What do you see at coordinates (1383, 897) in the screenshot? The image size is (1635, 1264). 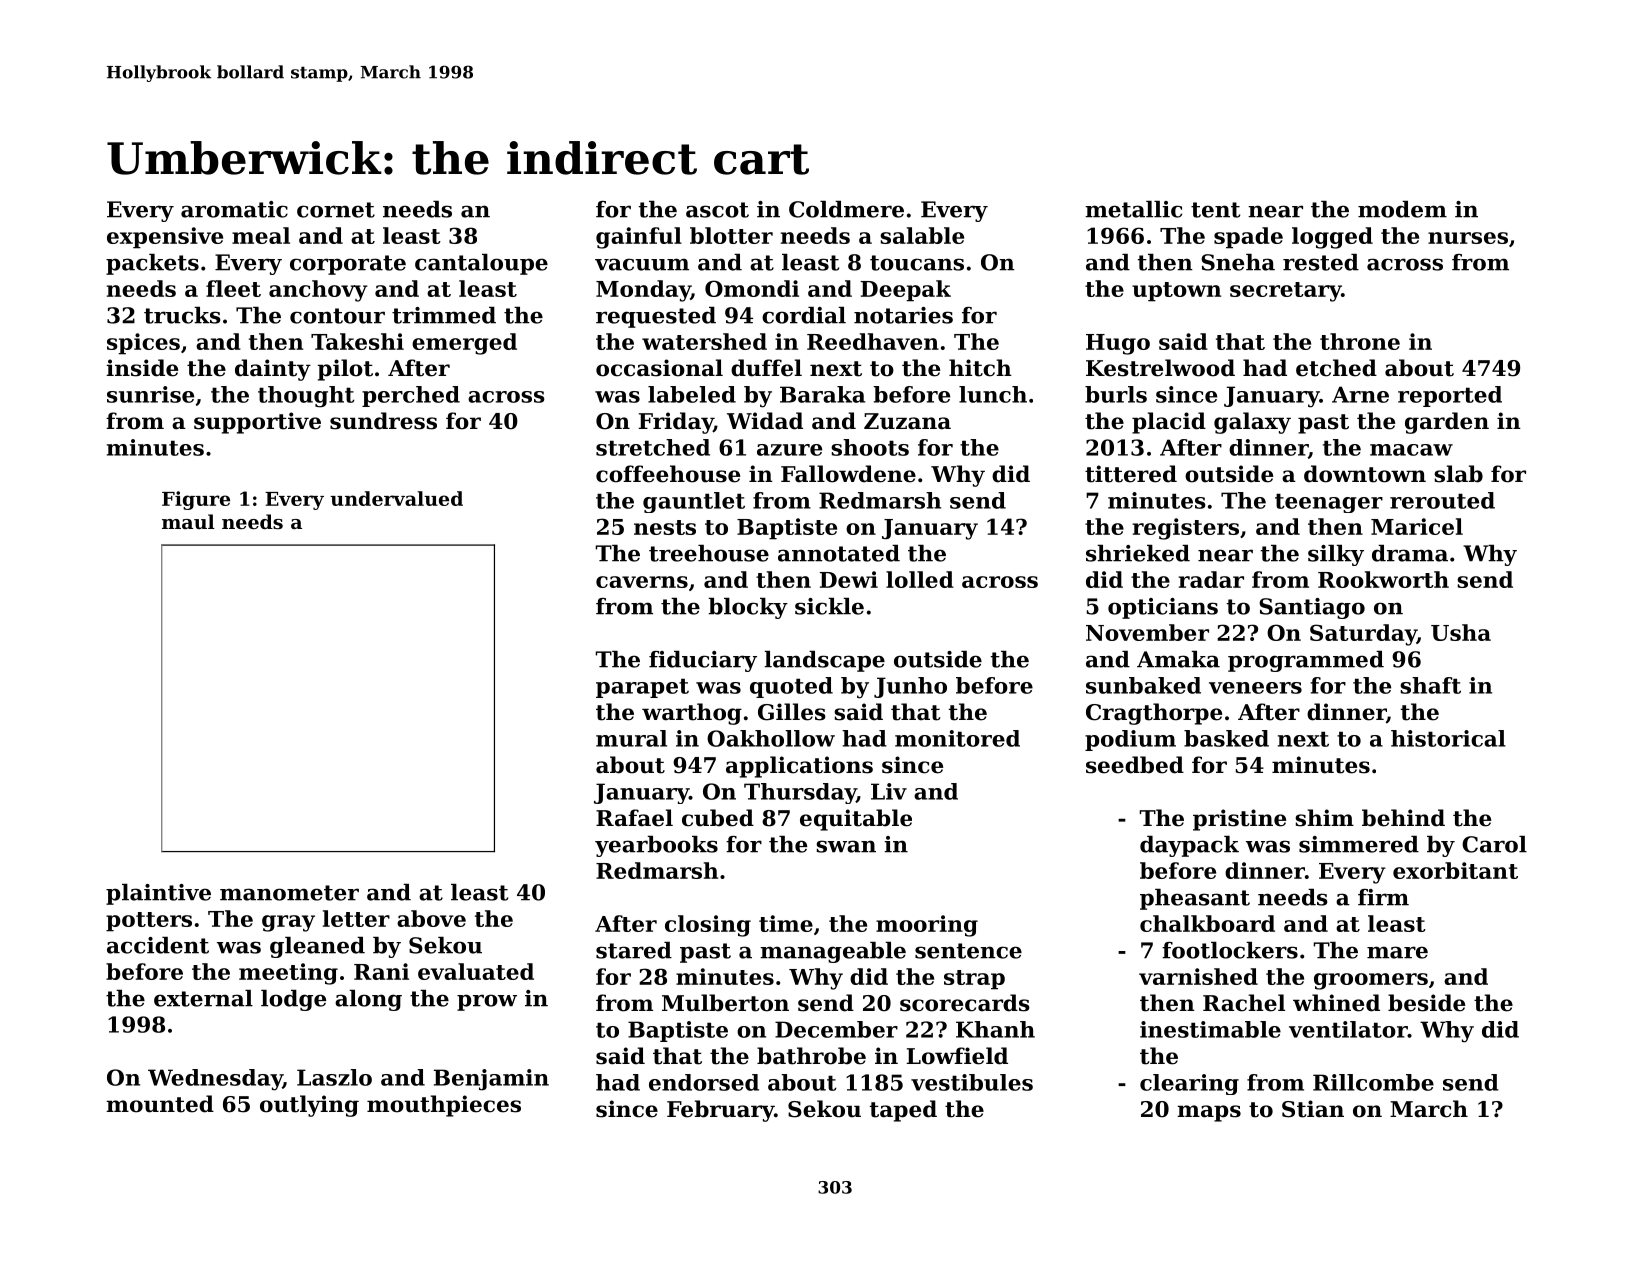 I see `firm` at bounding box center [1383, 897].
